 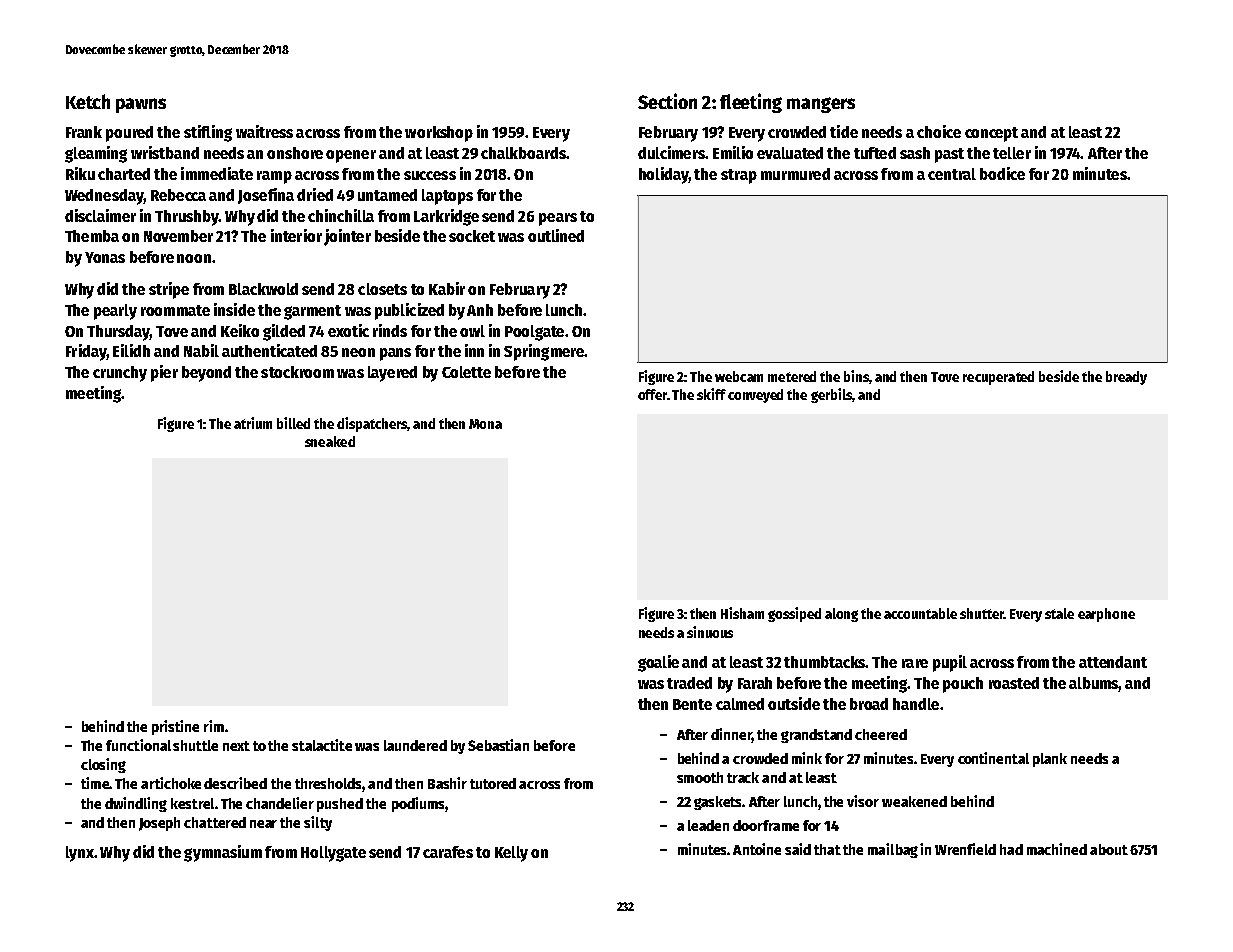 What do you see at coordinates (1126, 378) in the image?
I see `bready` at bounding box center [1126, 378].
